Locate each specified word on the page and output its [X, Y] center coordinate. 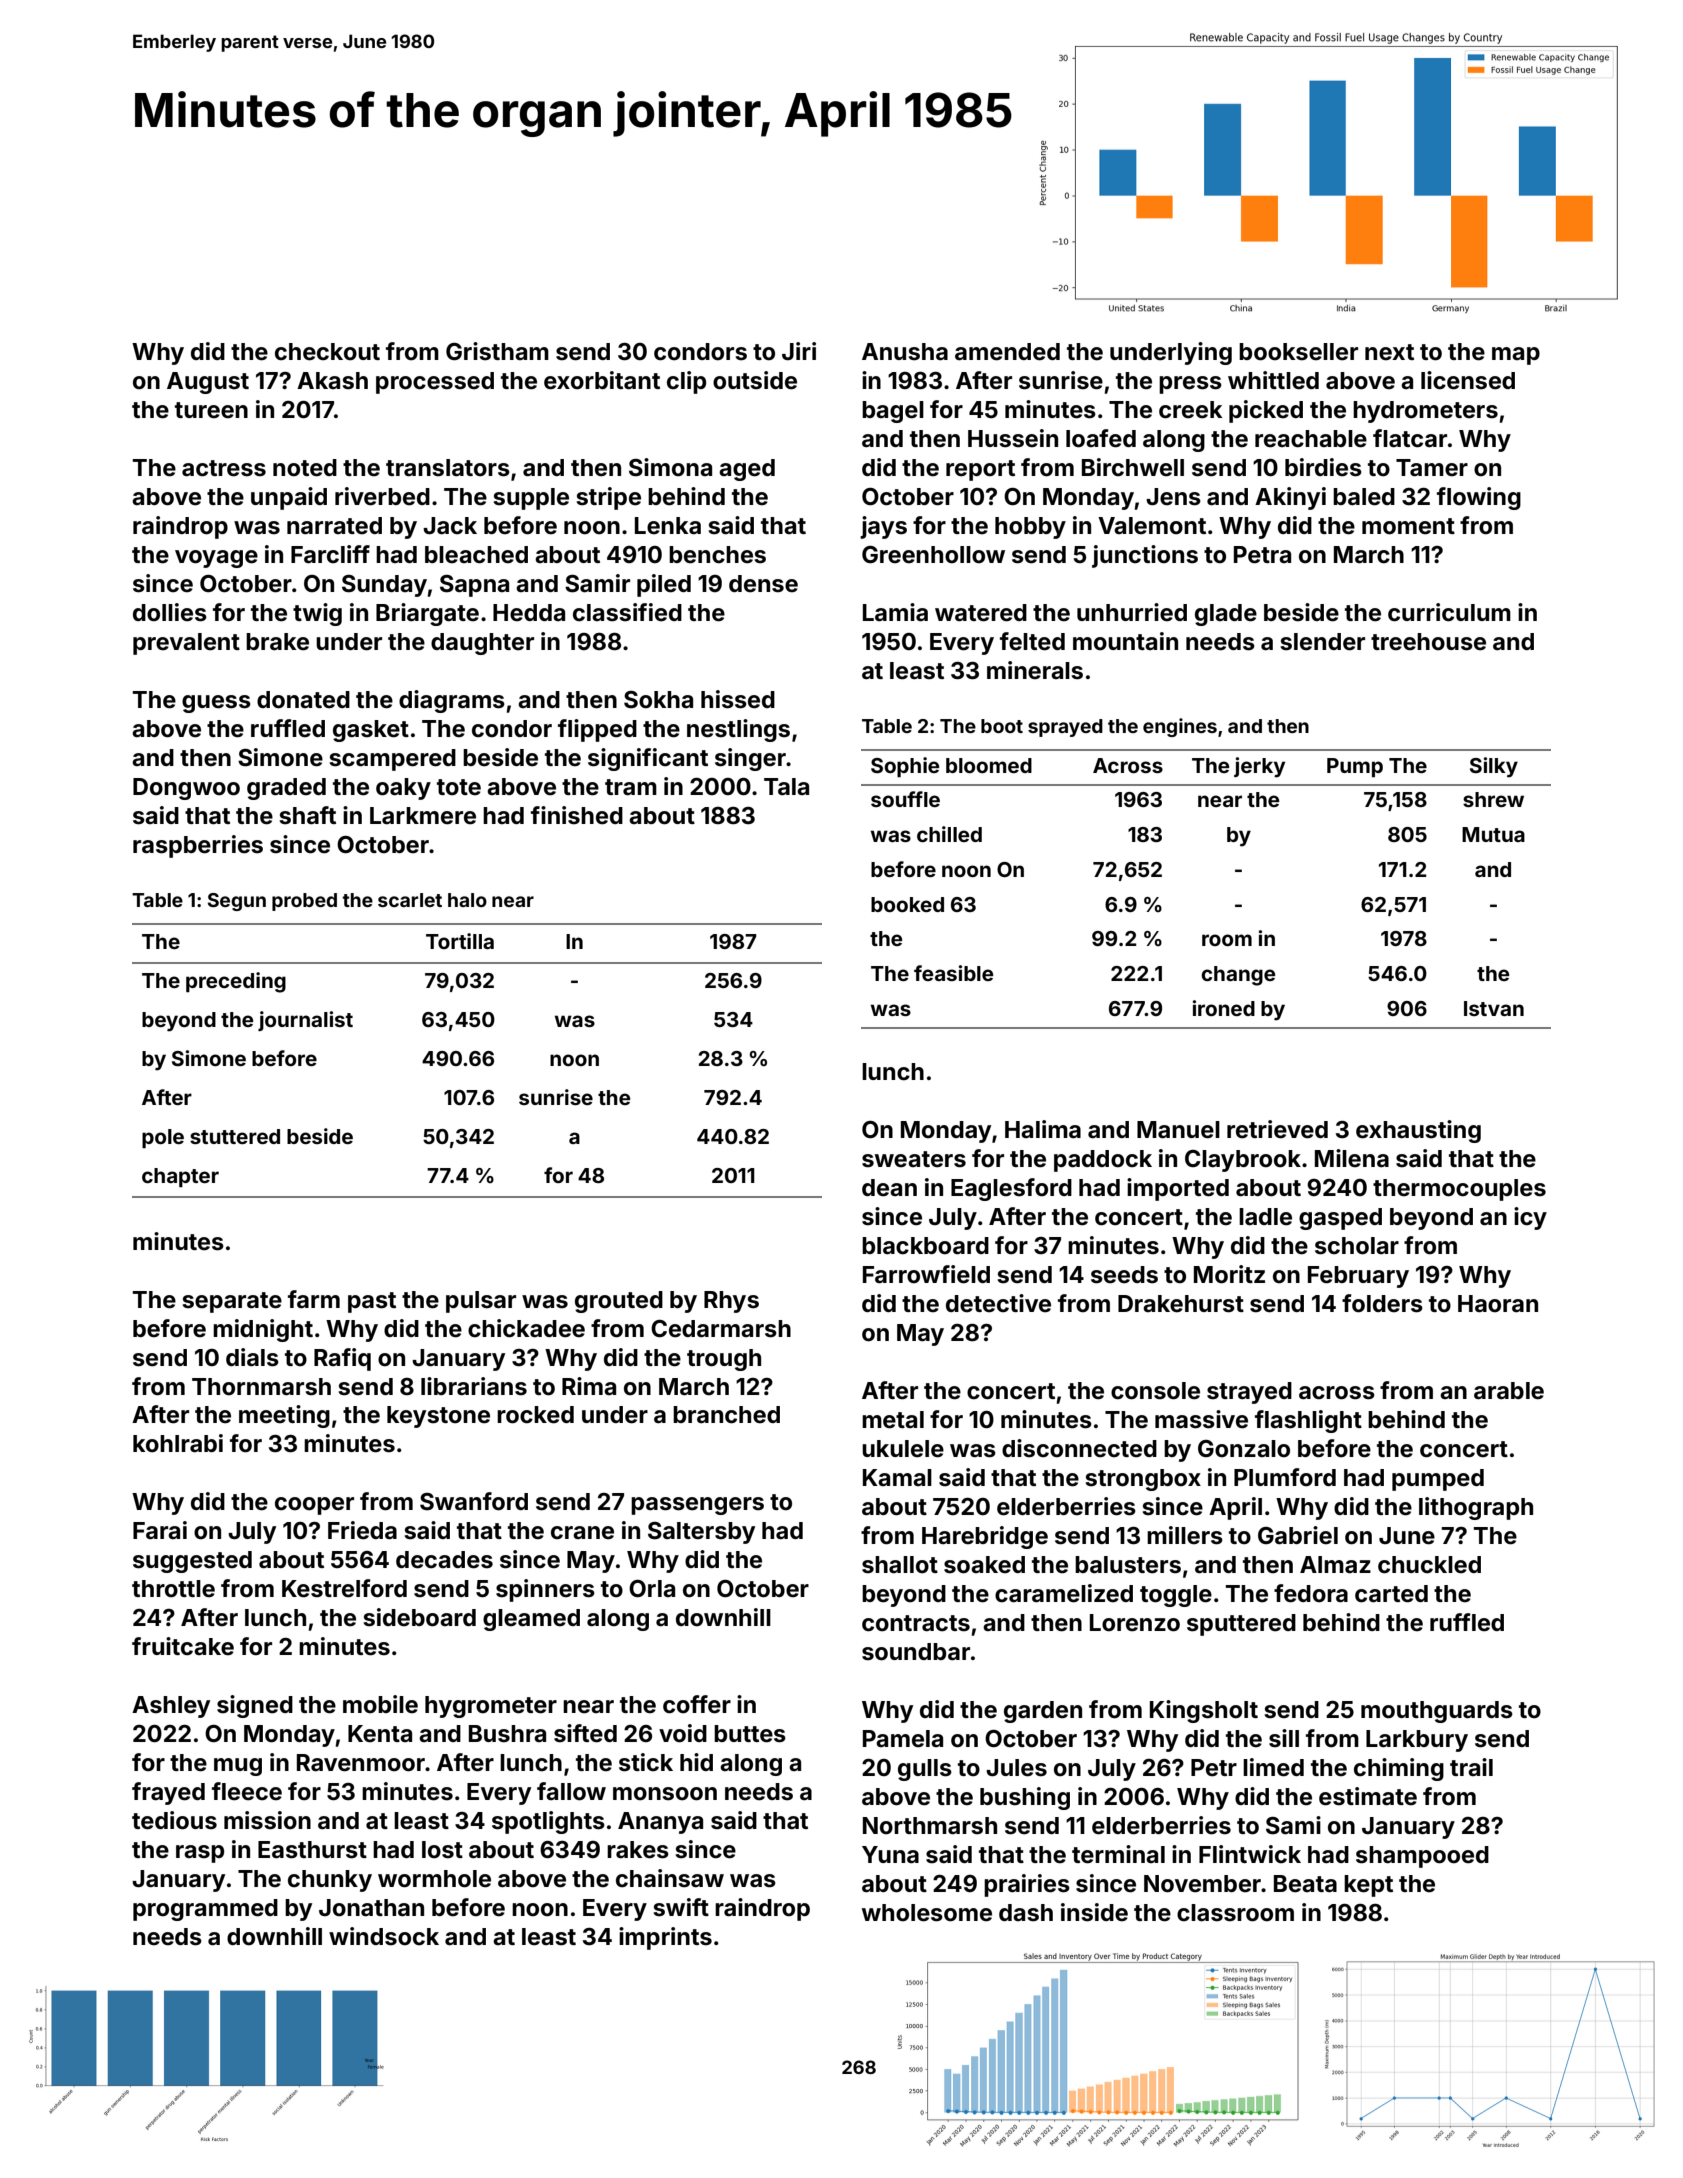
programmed [205, 1910]
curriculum [1449, 612]
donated [303, 700]
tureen [211, 410]
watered [981, 613]
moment [1408, 526]
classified [627, 612]
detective [998, 1303]
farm [314, 1299]
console [1155, 1391]
